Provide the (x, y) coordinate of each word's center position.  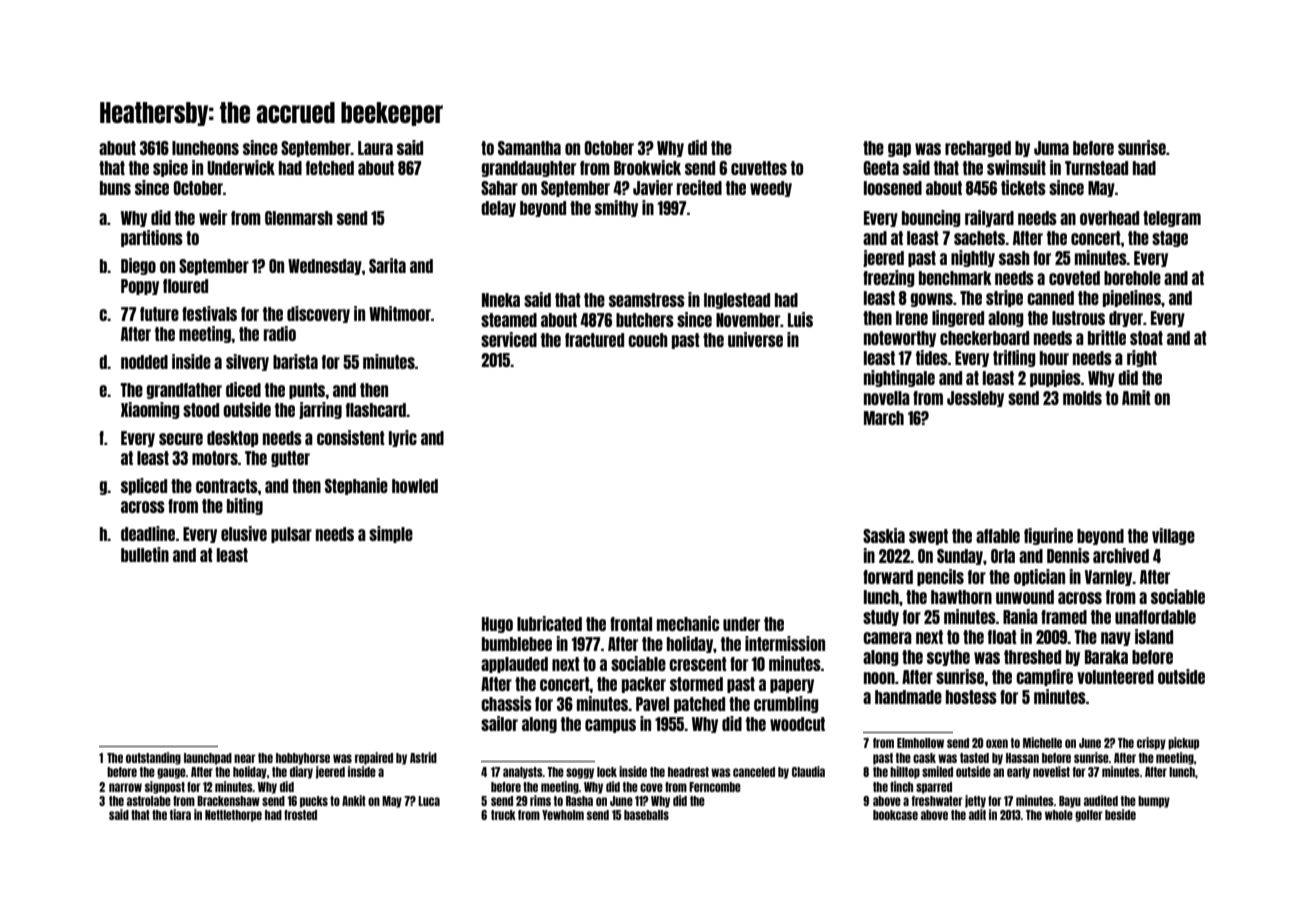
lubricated (549, 623)
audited (1101, 800)
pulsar (291, 535)
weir (213, 217)
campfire (1044, 677)
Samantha (529, 148)
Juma (1051, 148)
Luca (429, 801)
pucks (314, 802)
